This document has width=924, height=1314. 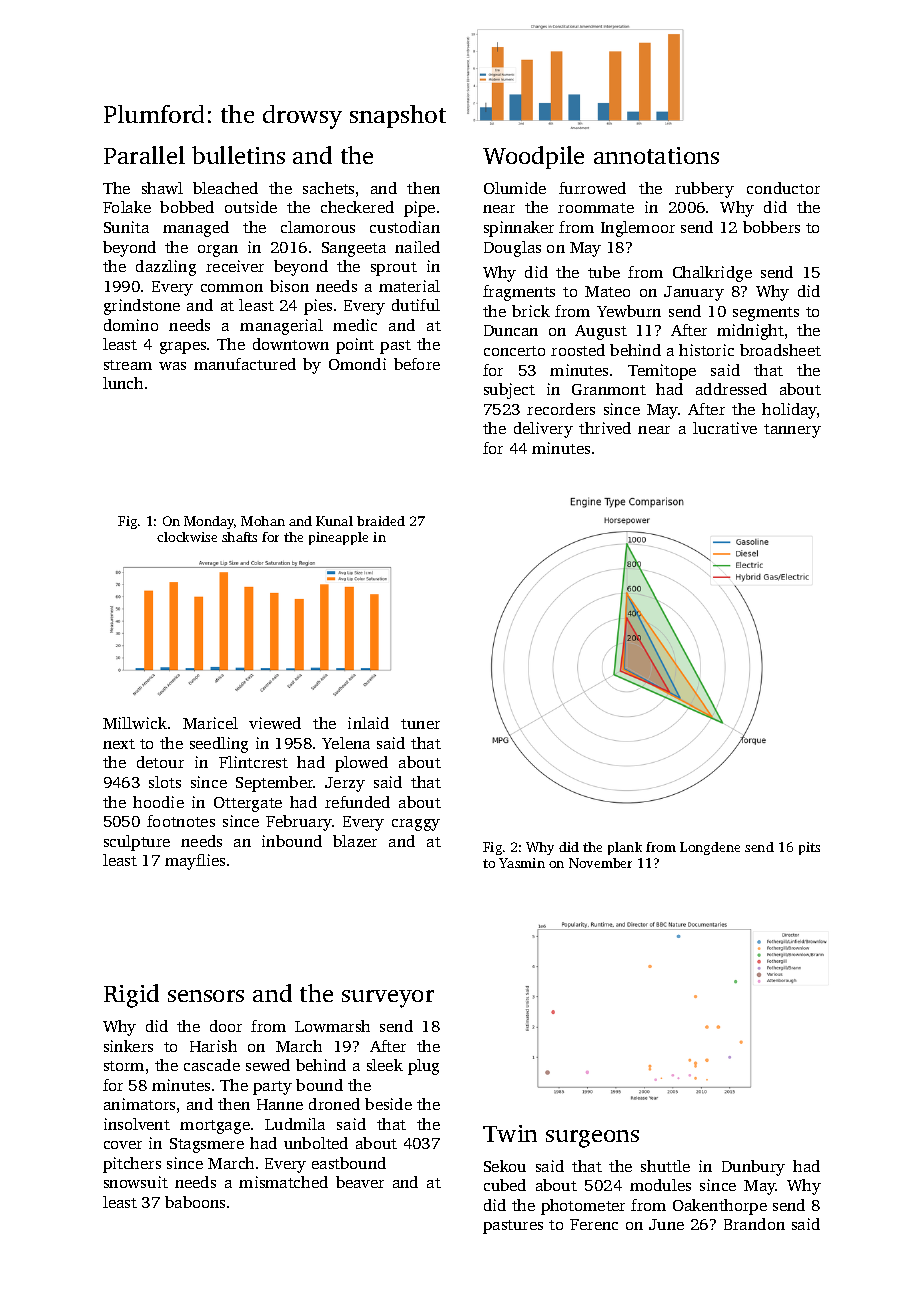 What do you see at coordinates (131, 996) in the document?
I see `Rigid` at bounding box center [131, 996].
